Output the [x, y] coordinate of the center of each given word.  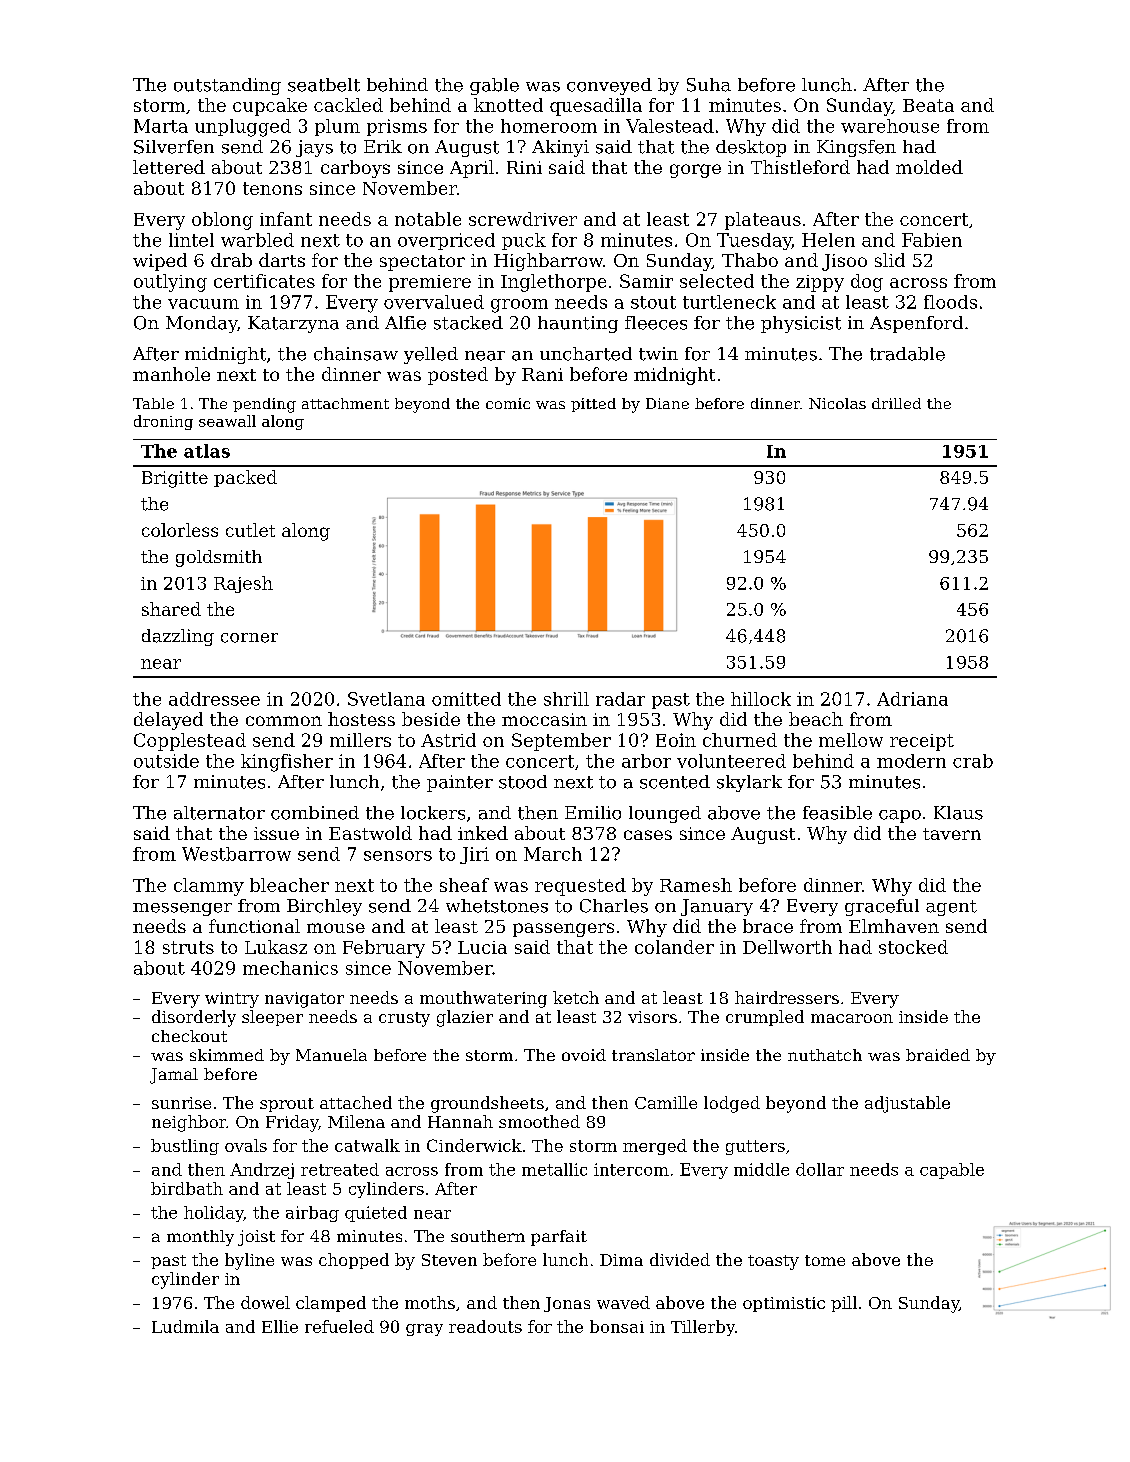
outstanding [227, 86]
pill [844, 1304]
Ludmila [185, 1326]
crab [973, 761]
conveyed [609, 86]
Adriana [912, 699]
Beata [928, 105]
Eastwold [370, 833]
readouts [485, 1326]
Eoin [676, 740]
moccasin [544, 719]
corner [249, 638]
